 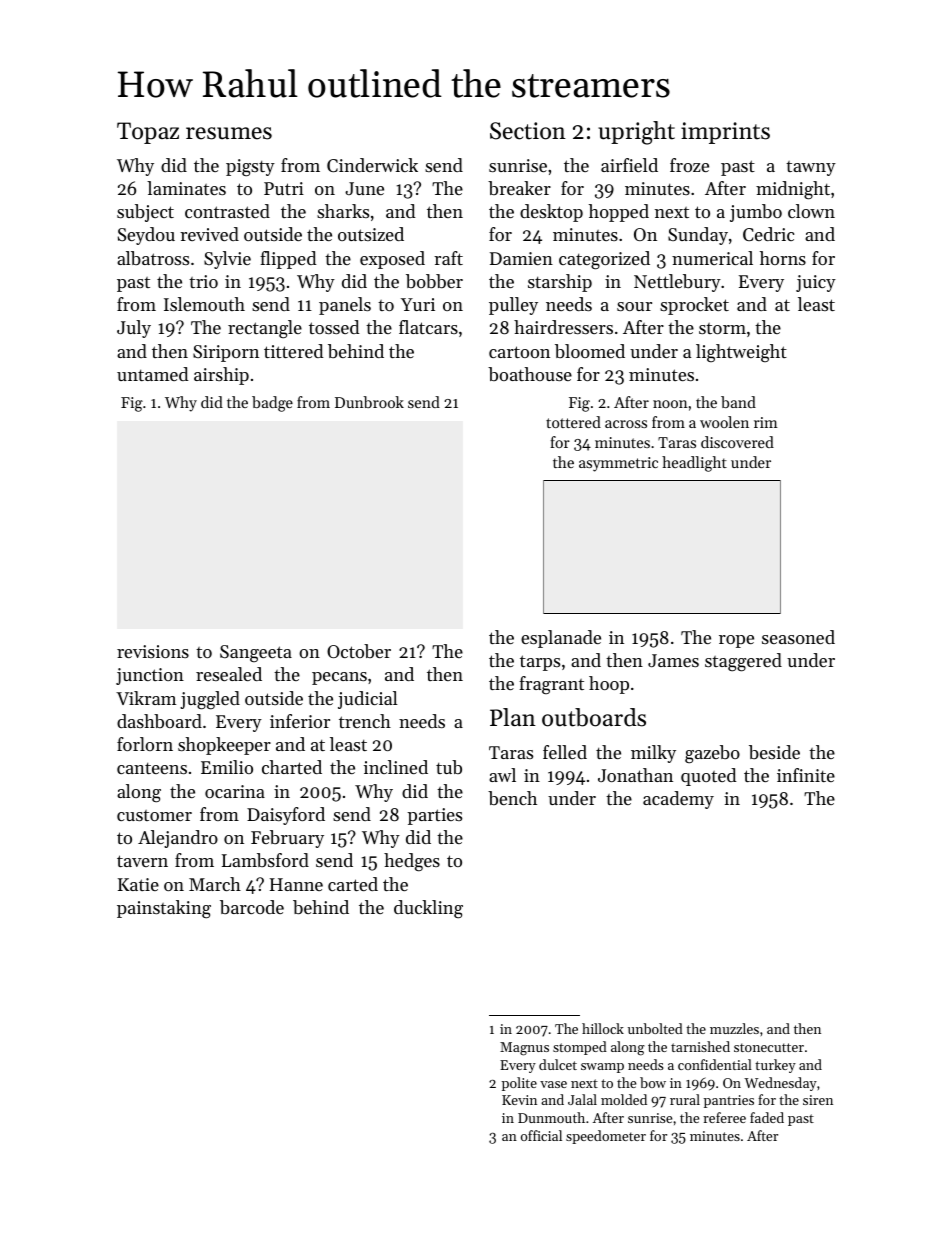 I want to click on lightweight, so click(x=741, y=353).
